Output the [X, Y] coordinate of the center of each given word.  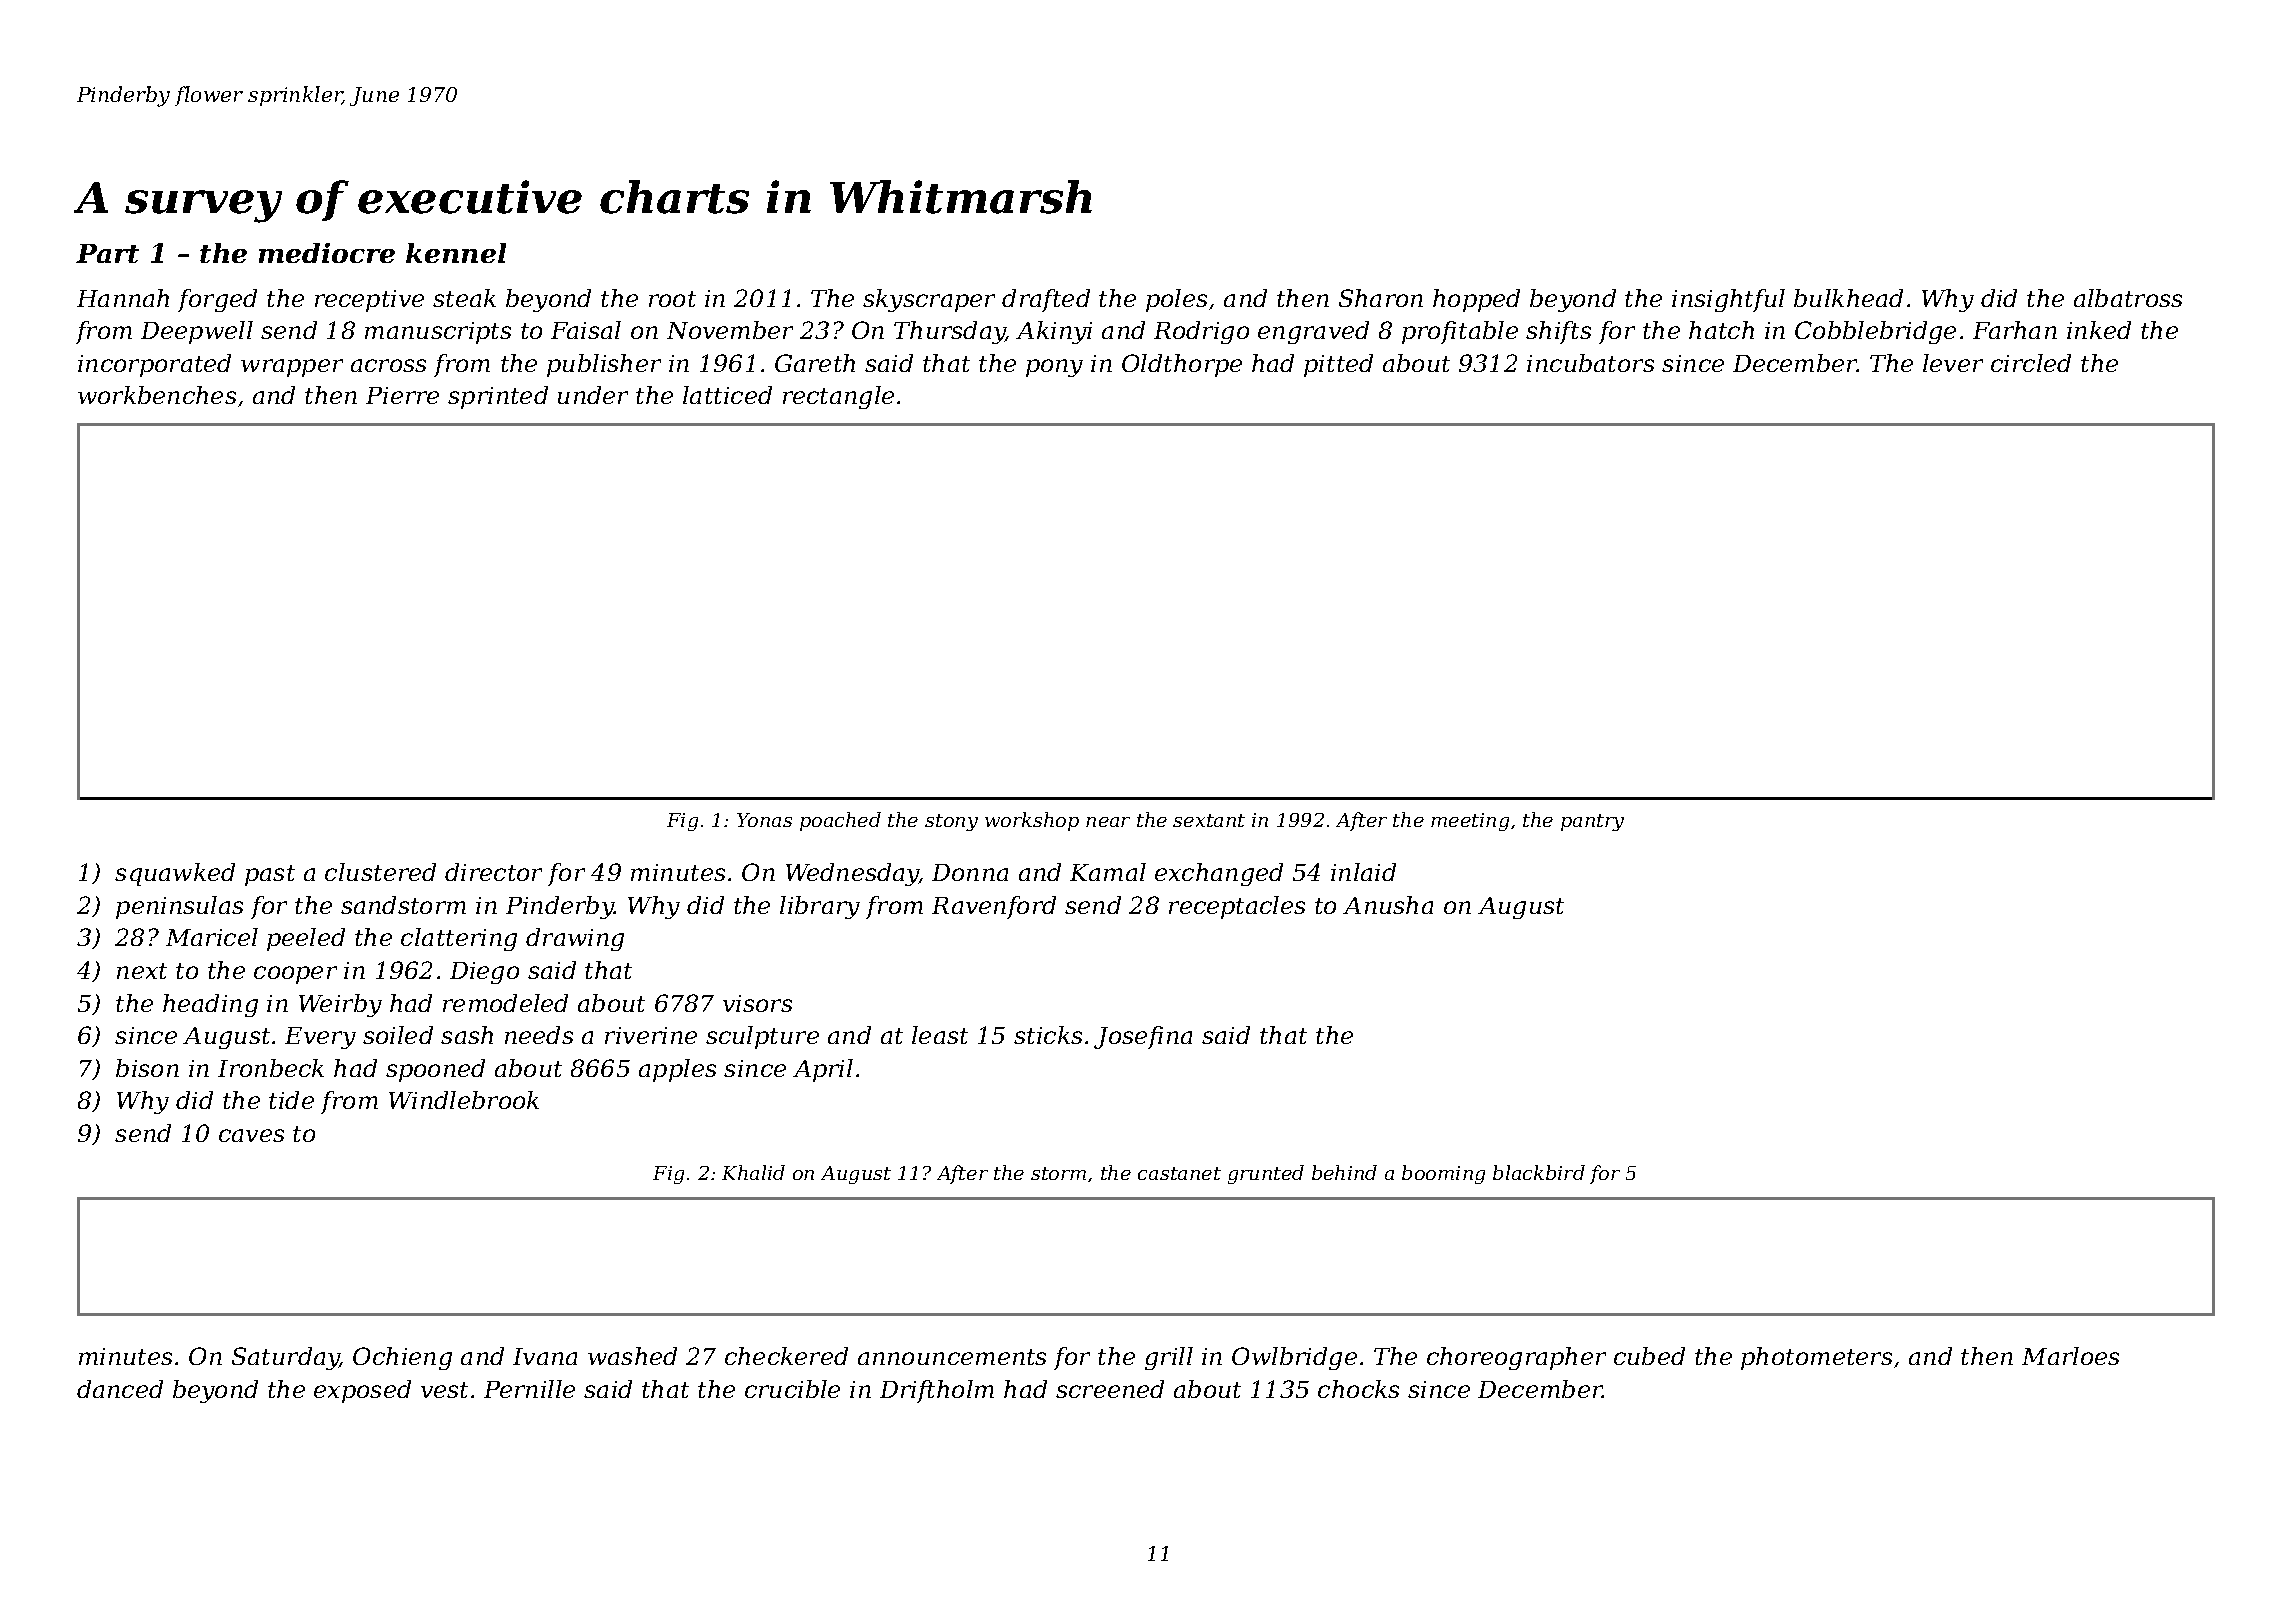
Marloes [2070, 1356]
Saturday [286, 1358]
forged [217, 300]
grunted [1266, 1174]
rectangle [838, 397]
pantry [1592, 822]
